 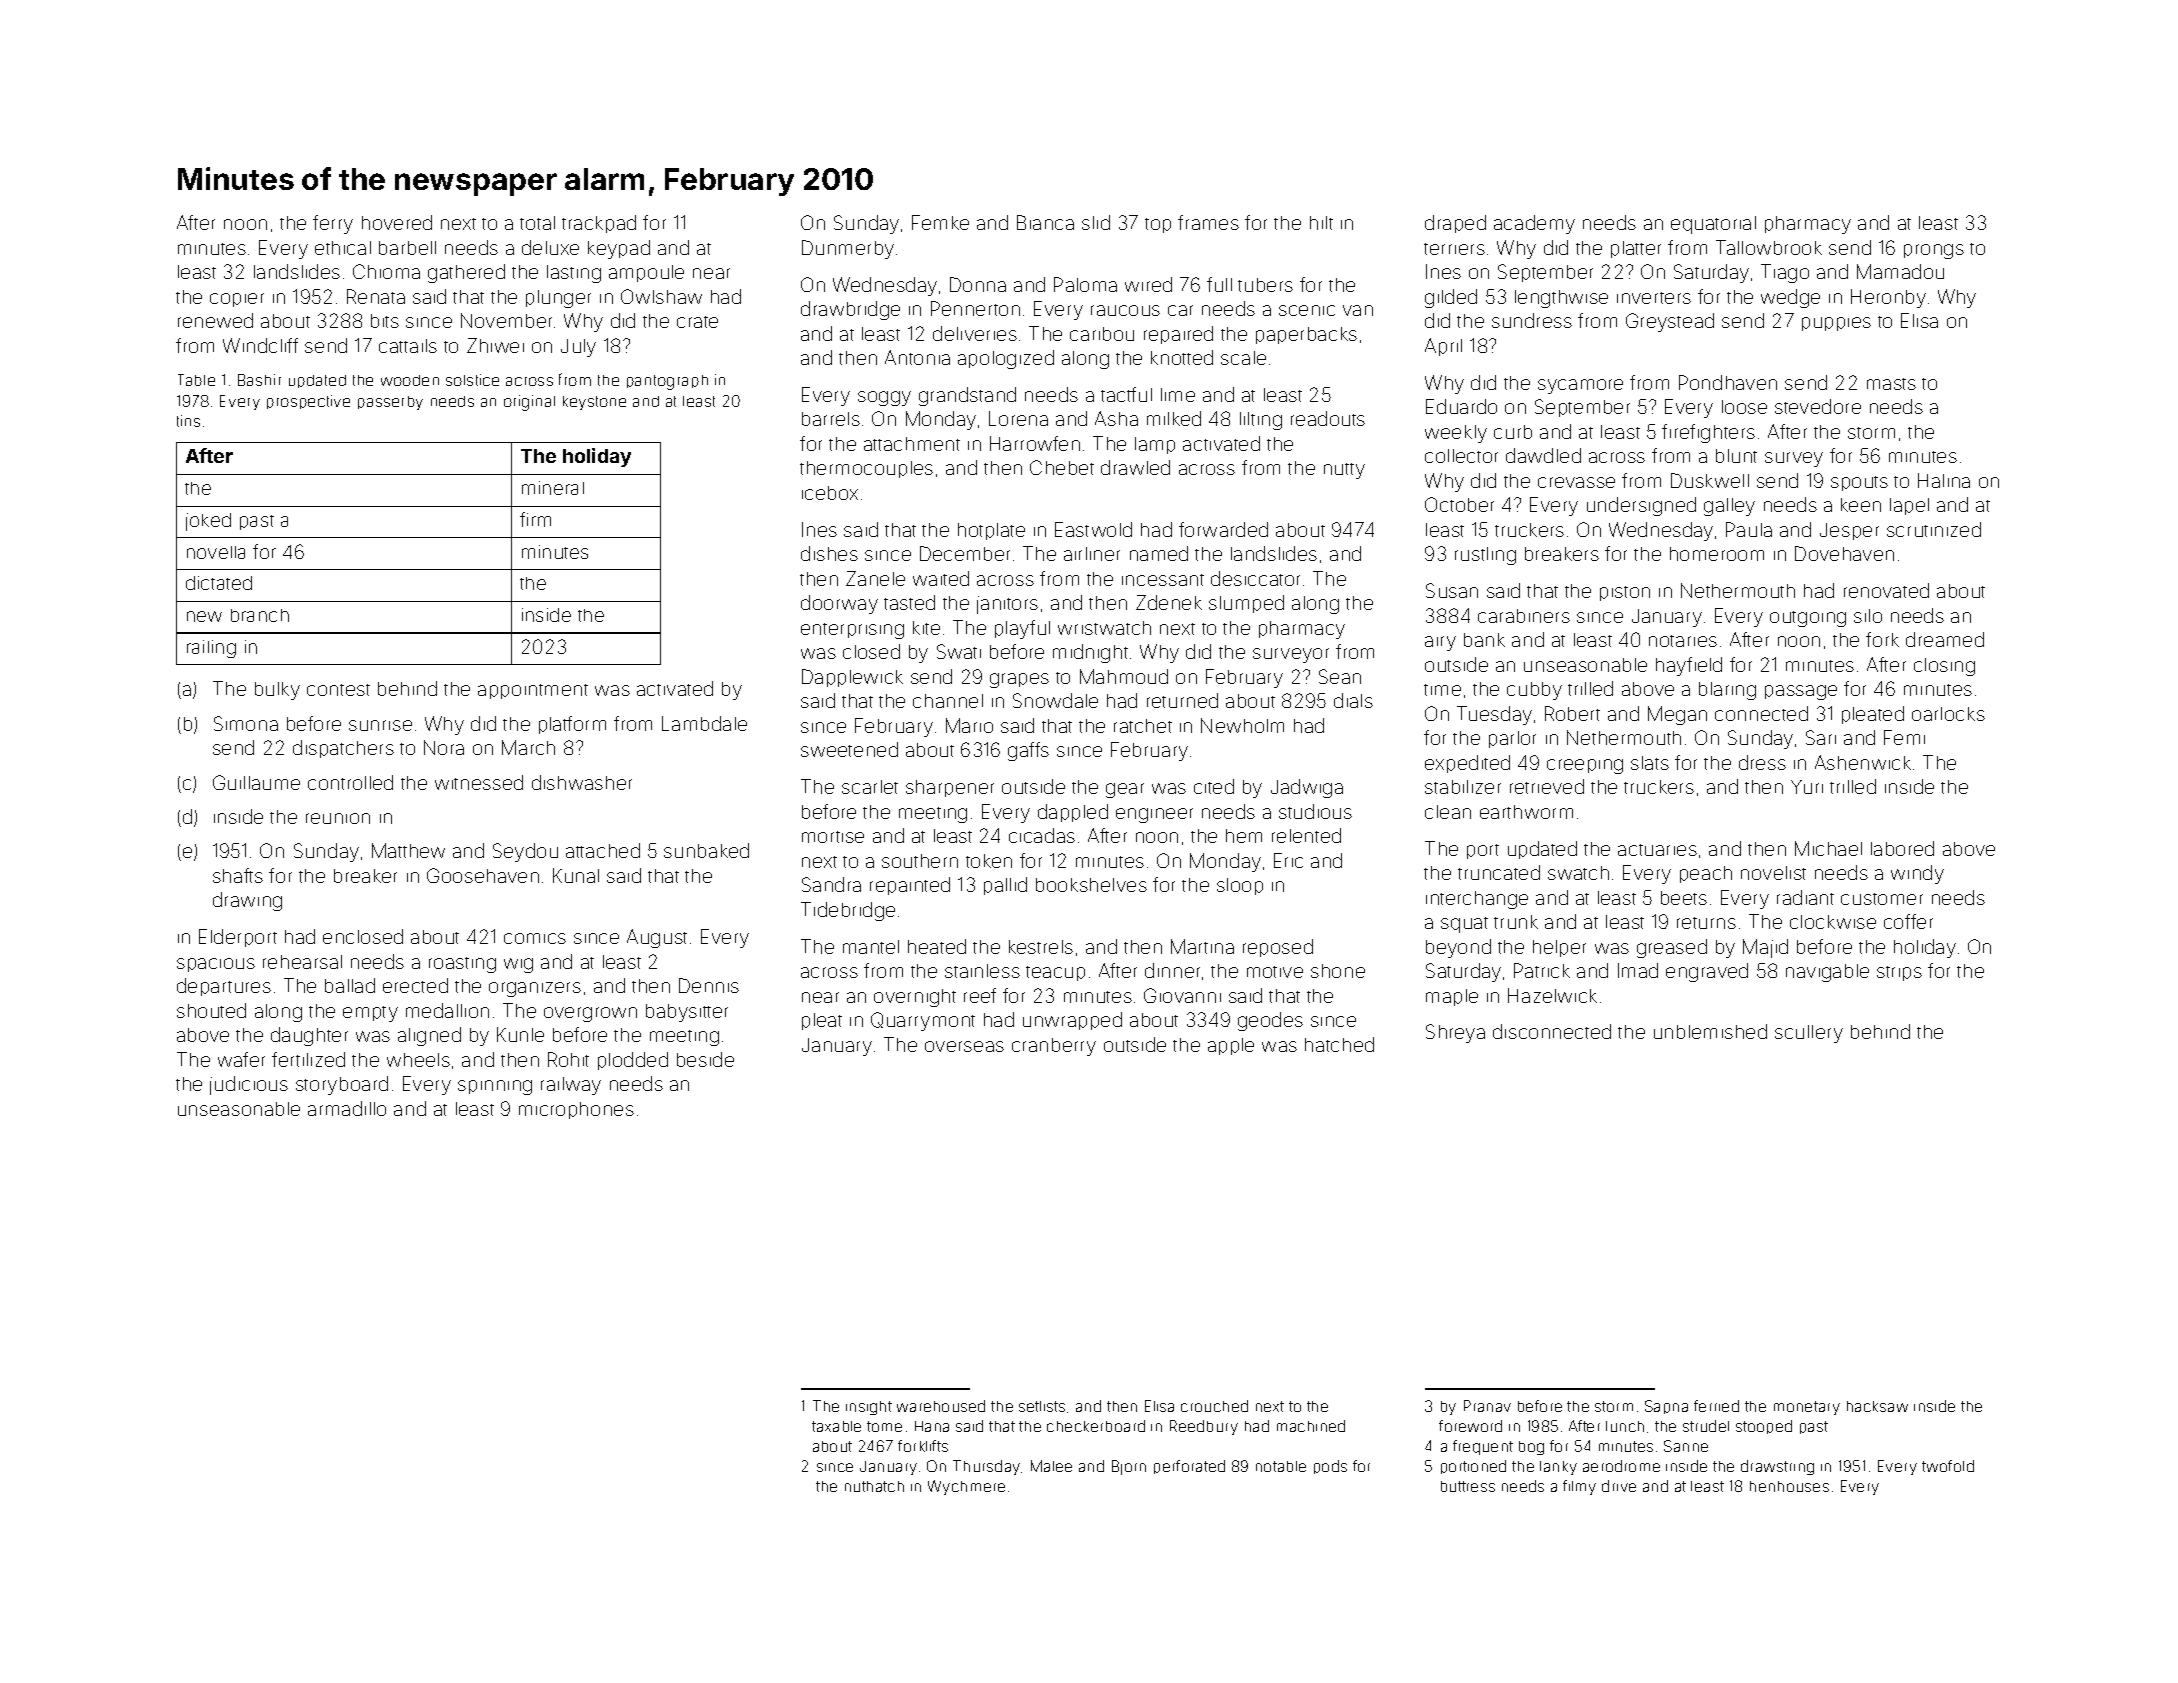 What do you see at coordinates (576, 1110) in the page?
I see `microphones` at bounding box center [576, 1110].
